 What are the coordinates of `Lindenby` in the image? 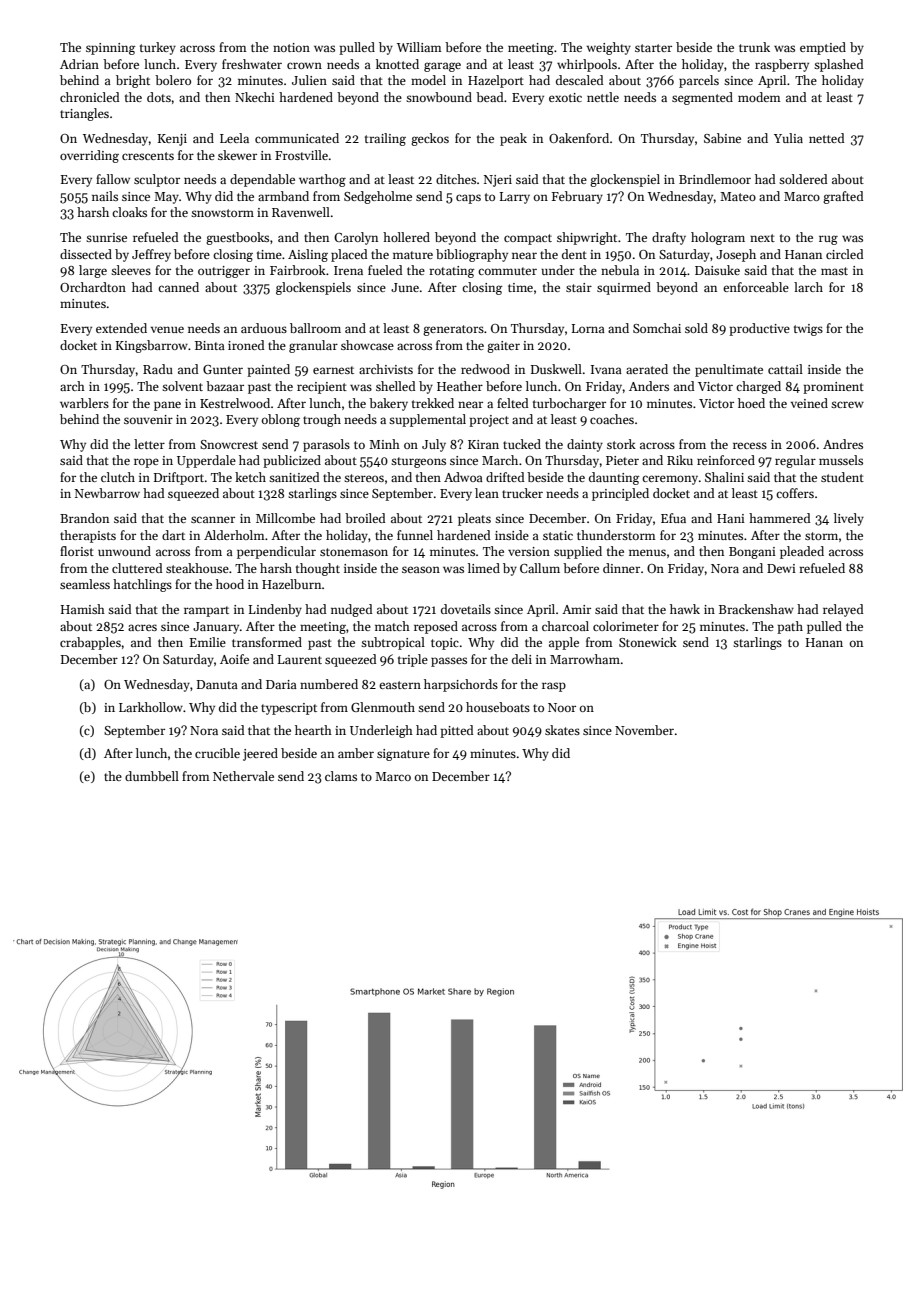 It's located at (275, 610).
